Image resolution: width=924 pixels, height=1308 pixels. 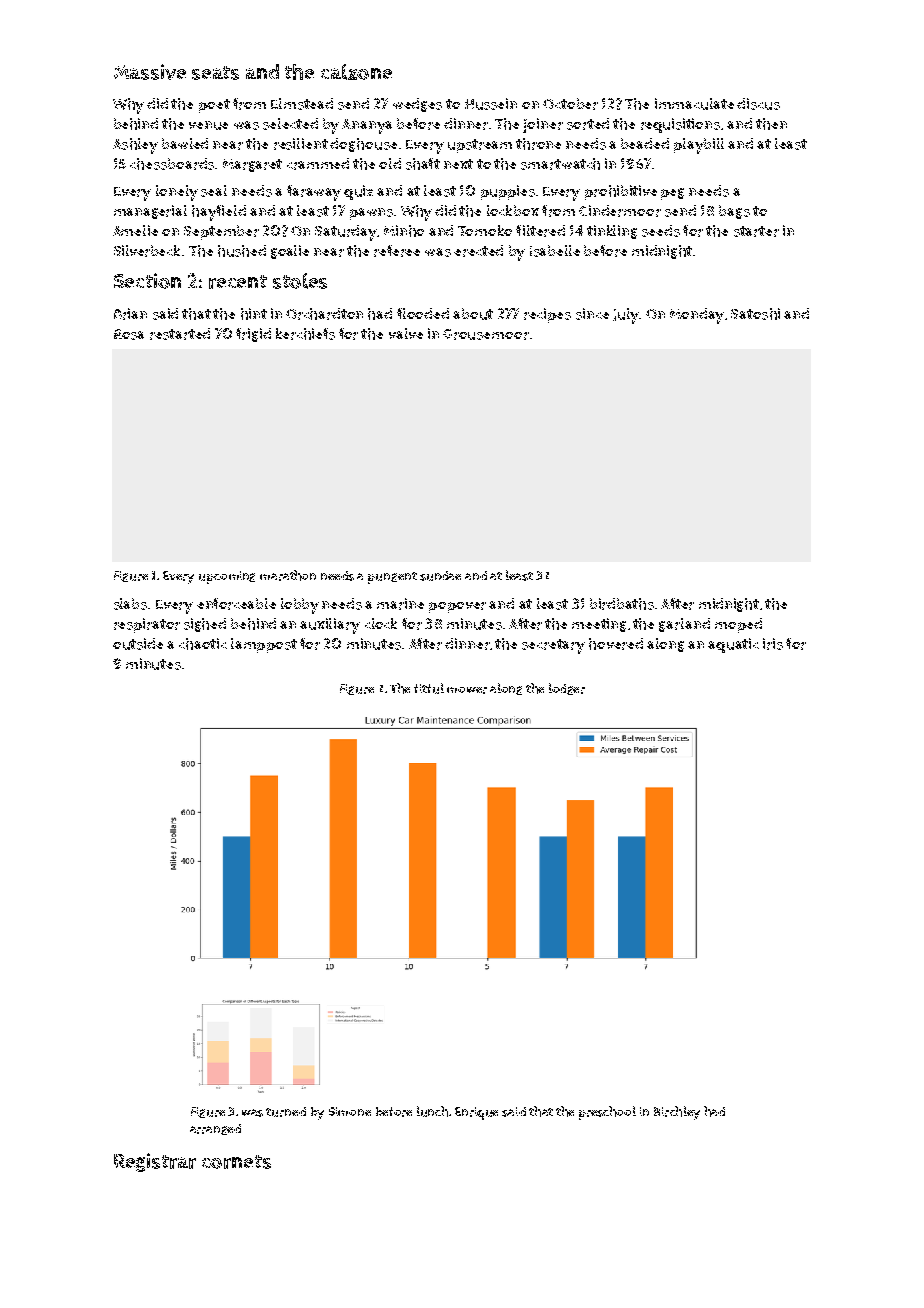 I want to click on Birchley, so click(x=677, y=1113).
